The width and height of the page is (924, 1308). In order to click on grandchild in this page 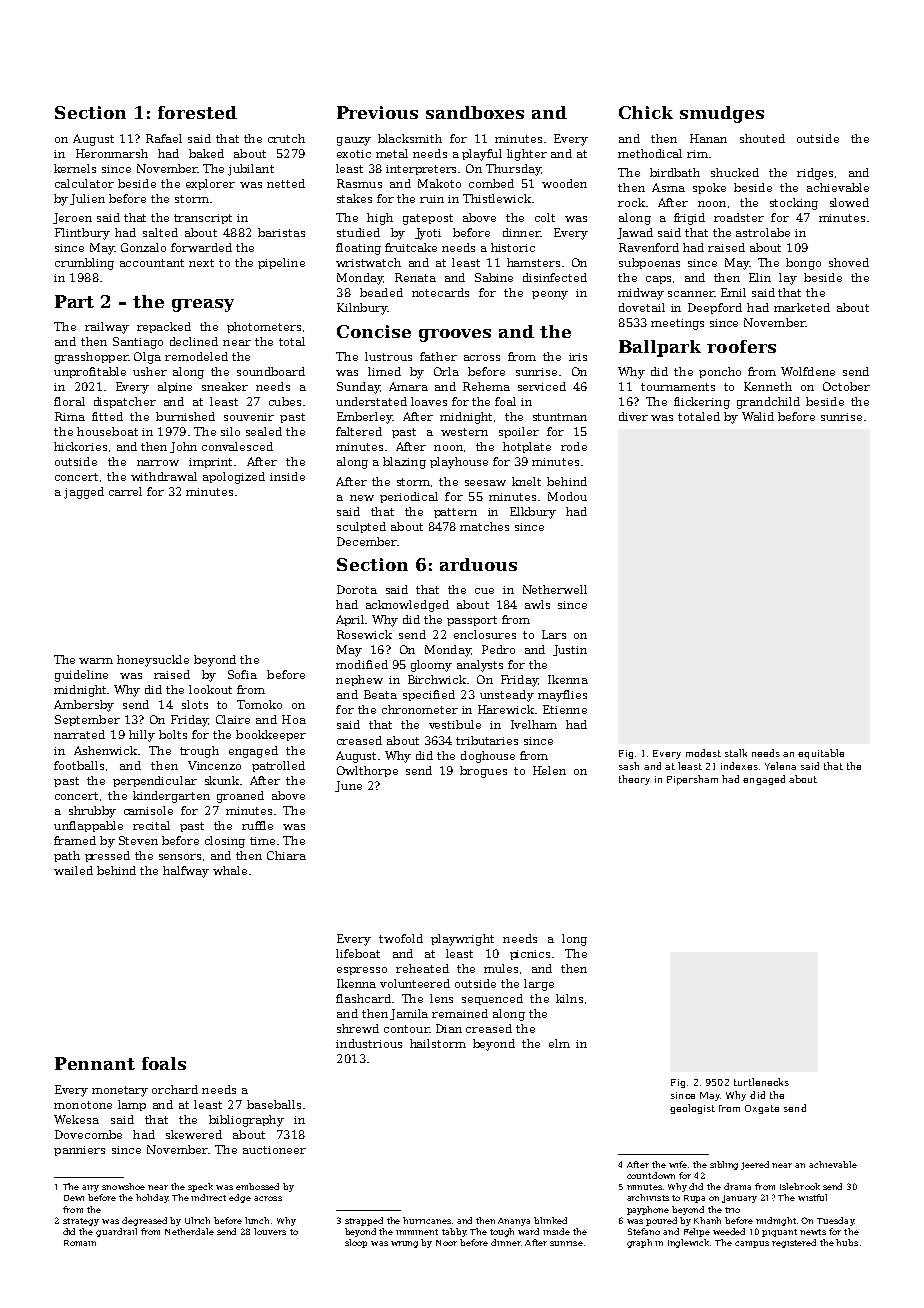, I will do `click(768, 403)`.
